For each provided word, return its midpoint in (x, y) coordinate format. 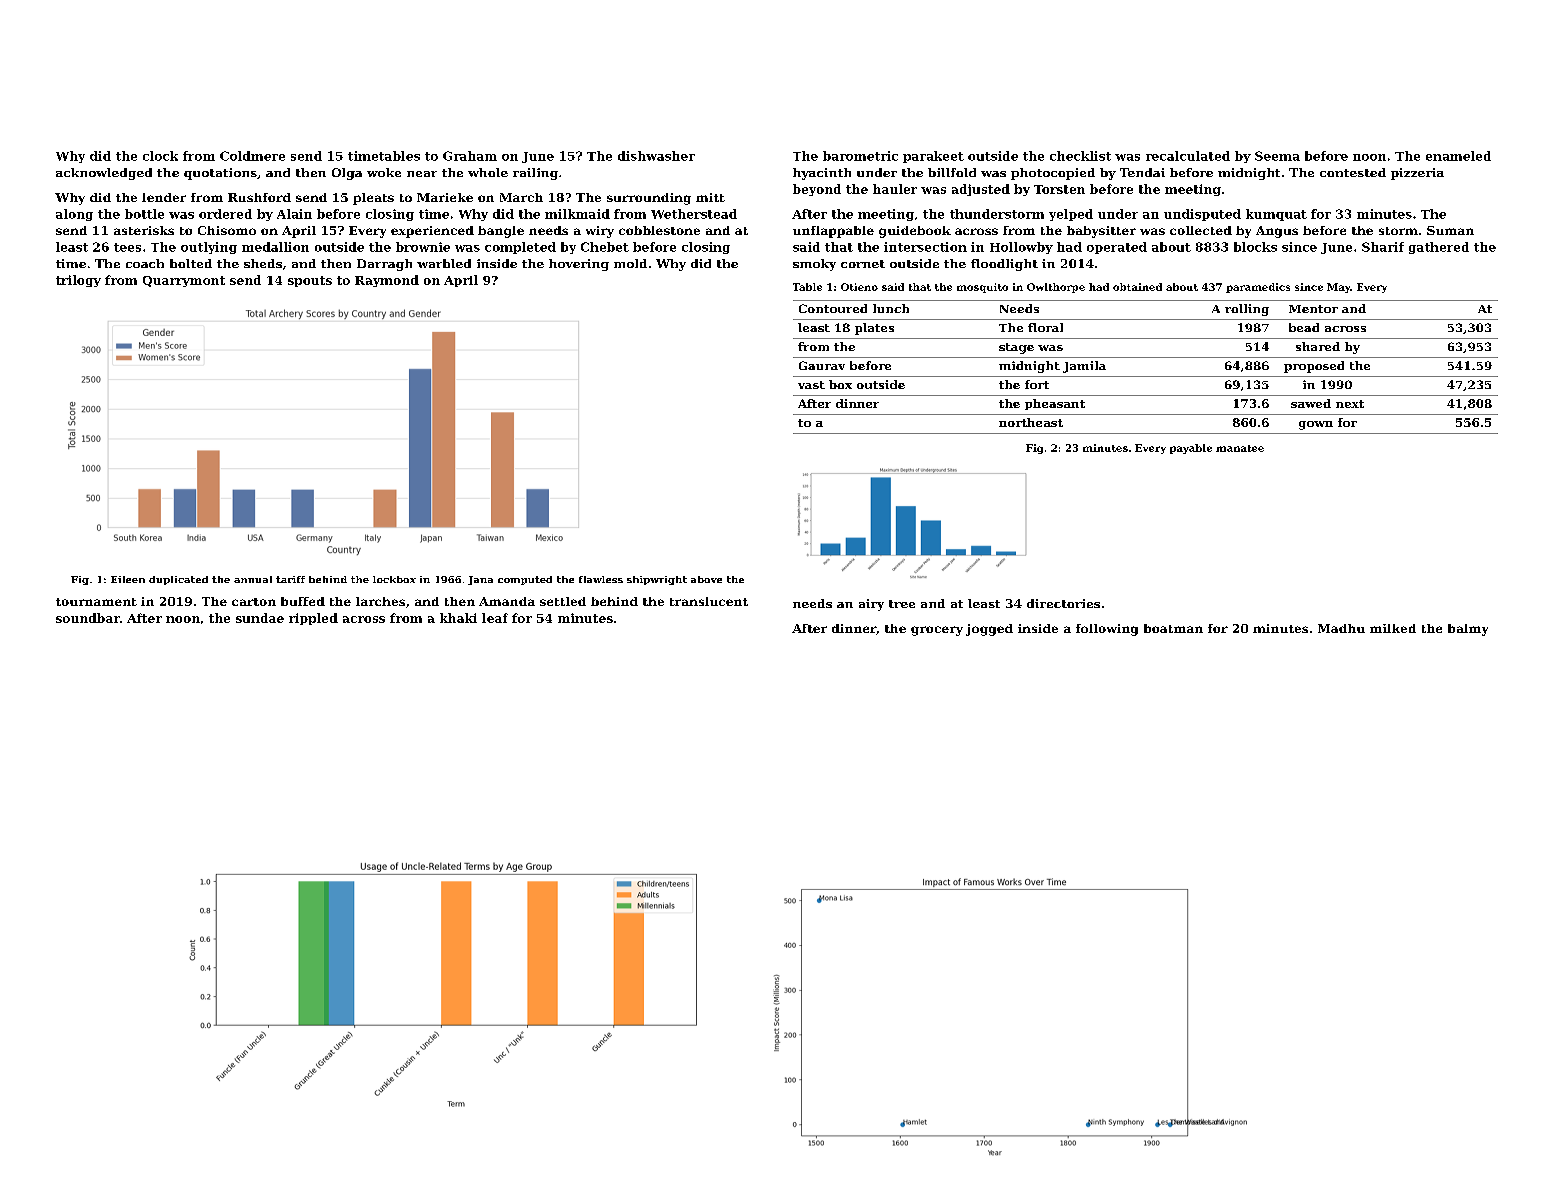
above (706, 579)
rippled (313, 619)
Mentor (1313, 309)
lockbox (394, 579)
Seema (1277, 156)
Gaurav (822, 365)
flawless (601, 579)
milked (1393, 628)
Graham (470, 156)
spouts (310, 281)
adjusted (981, 190)
